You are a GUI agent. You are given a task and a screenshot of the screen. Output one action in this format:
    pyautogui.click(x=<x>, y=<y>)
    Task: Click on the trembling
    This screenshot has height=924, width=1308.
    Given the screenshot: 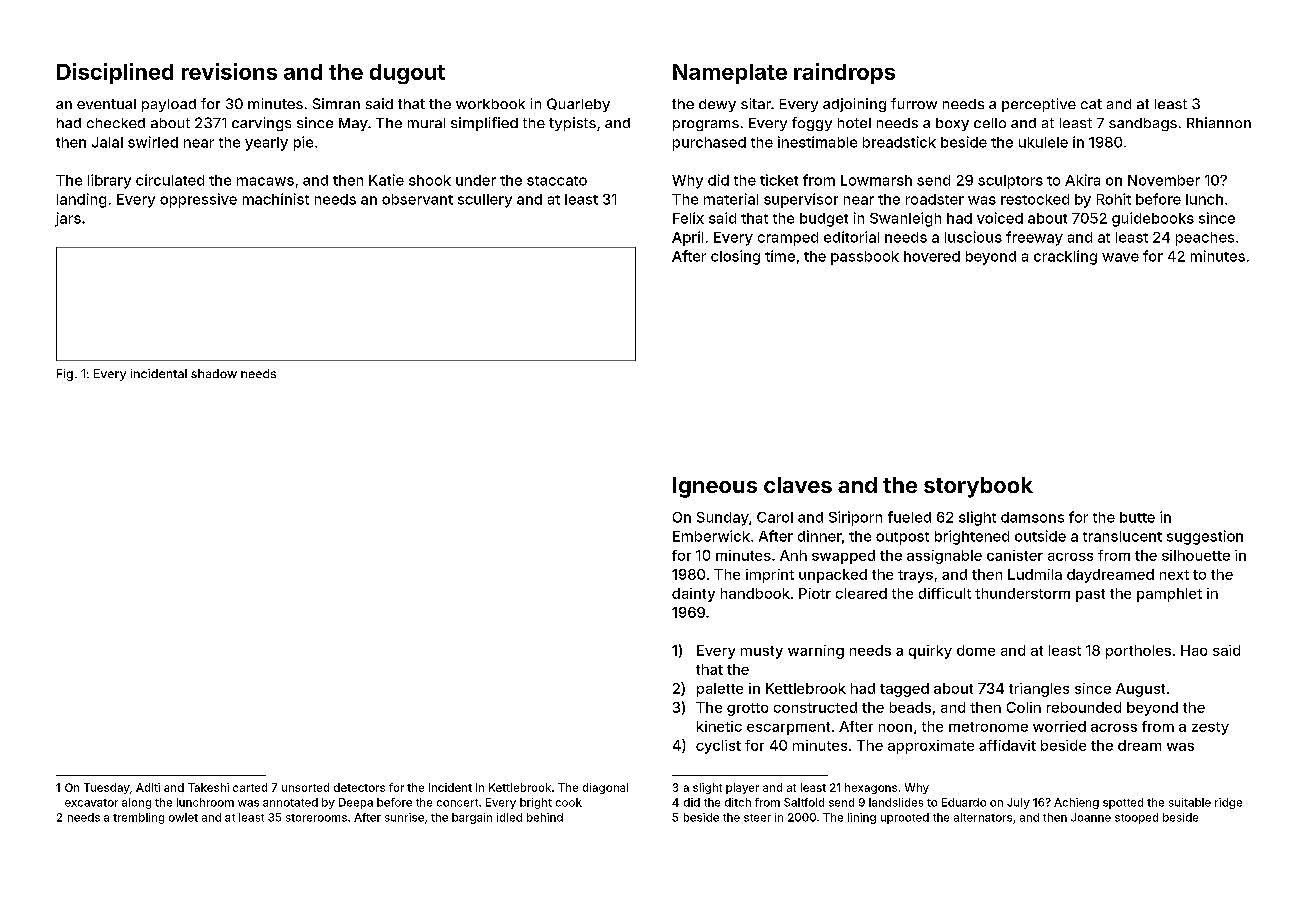 What is the action you would take?
    pyautogui.click(x=138, y=818)
